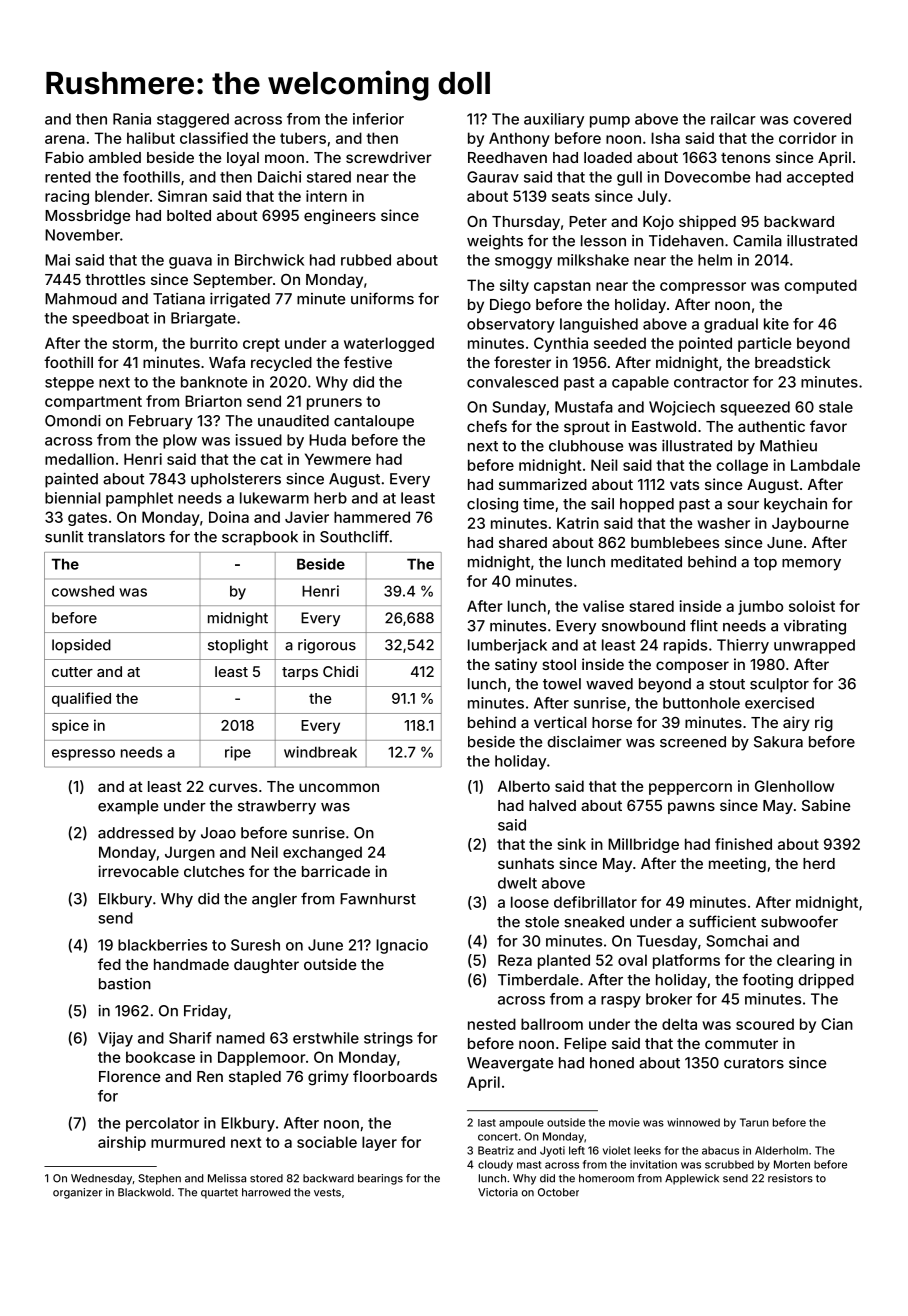 The width and height of the screenshot is (908, 1316). What do you see at coordinates (77, 1193) in the screenshot?
I see `organizer` at bounding box center [77, 1193].
